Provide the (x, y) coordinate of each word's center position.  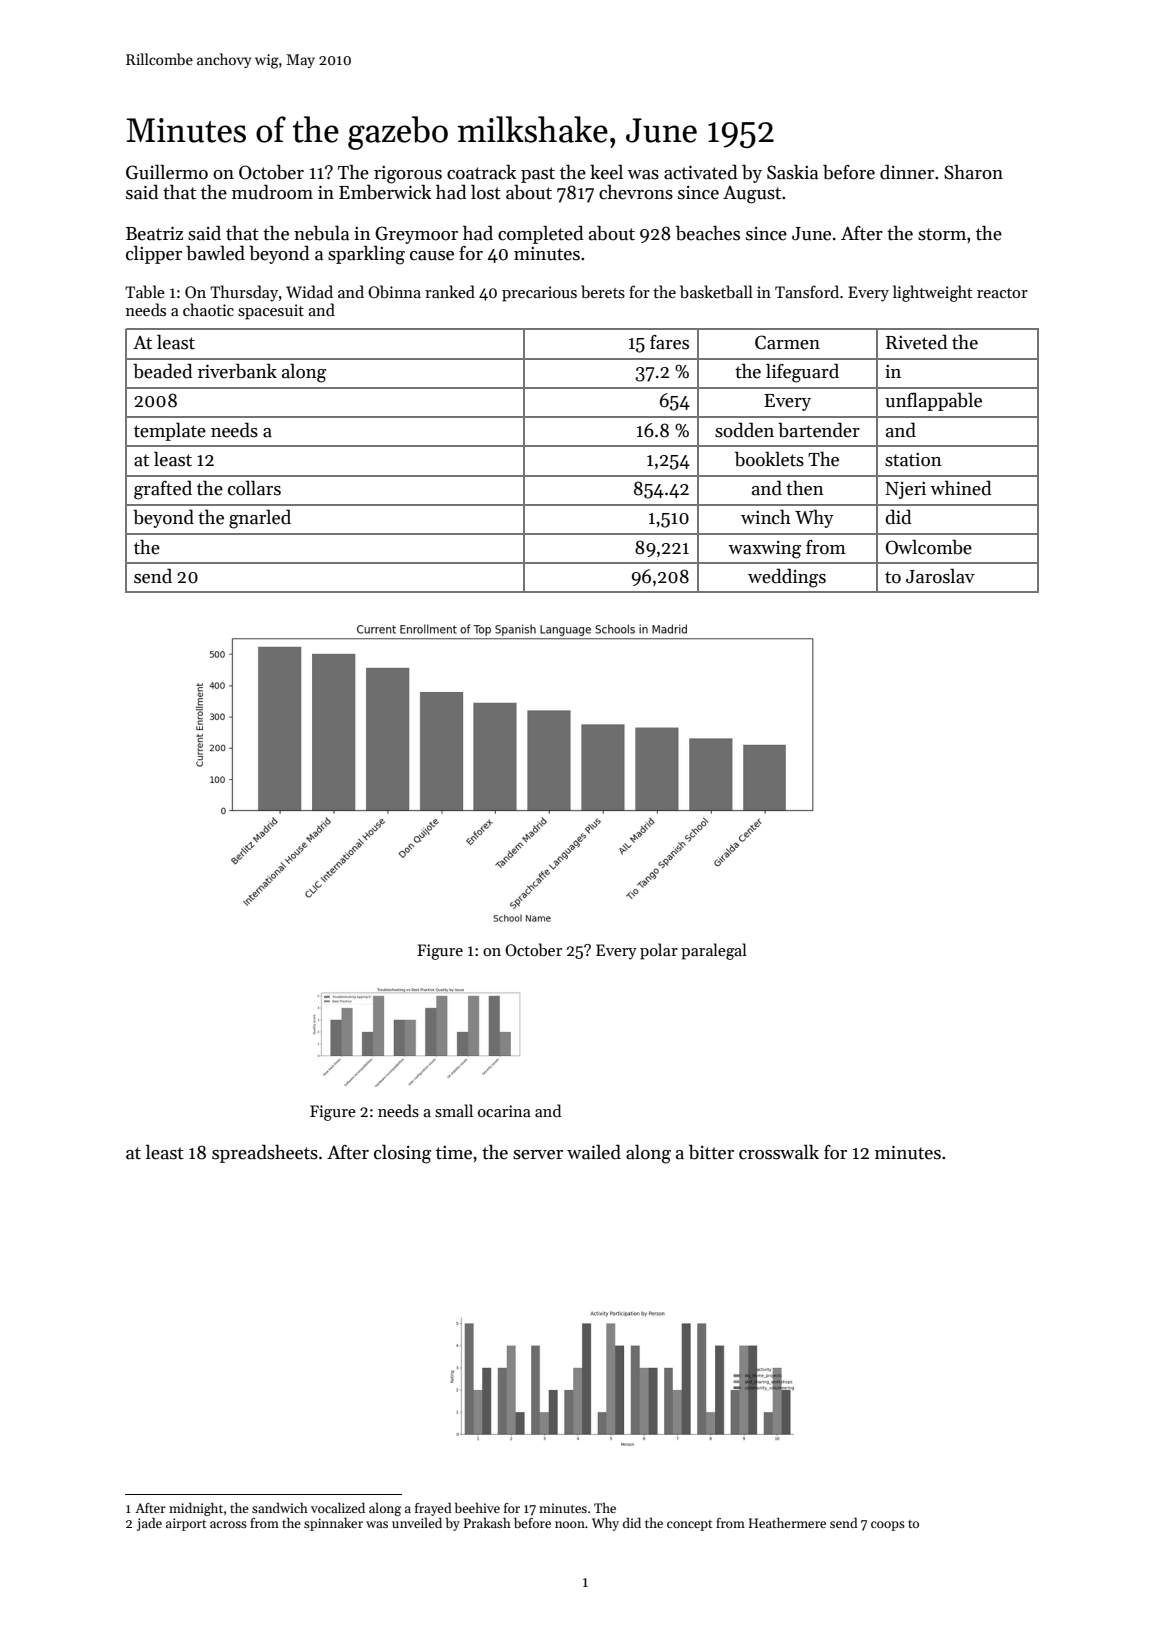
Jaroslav (940, 576)
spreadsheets (265, 1153)
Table (145, 291)
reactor (1002, 293)
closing (402, 1154)
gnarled (260, 519)
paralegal (714, 951)
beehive (477, 1507)
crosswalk (779, 1152)
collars (254, 488)
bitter (711, 1152)
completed (540, 234)
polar (659, 951)
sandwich (280, 1507)
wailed (594, 1152)
